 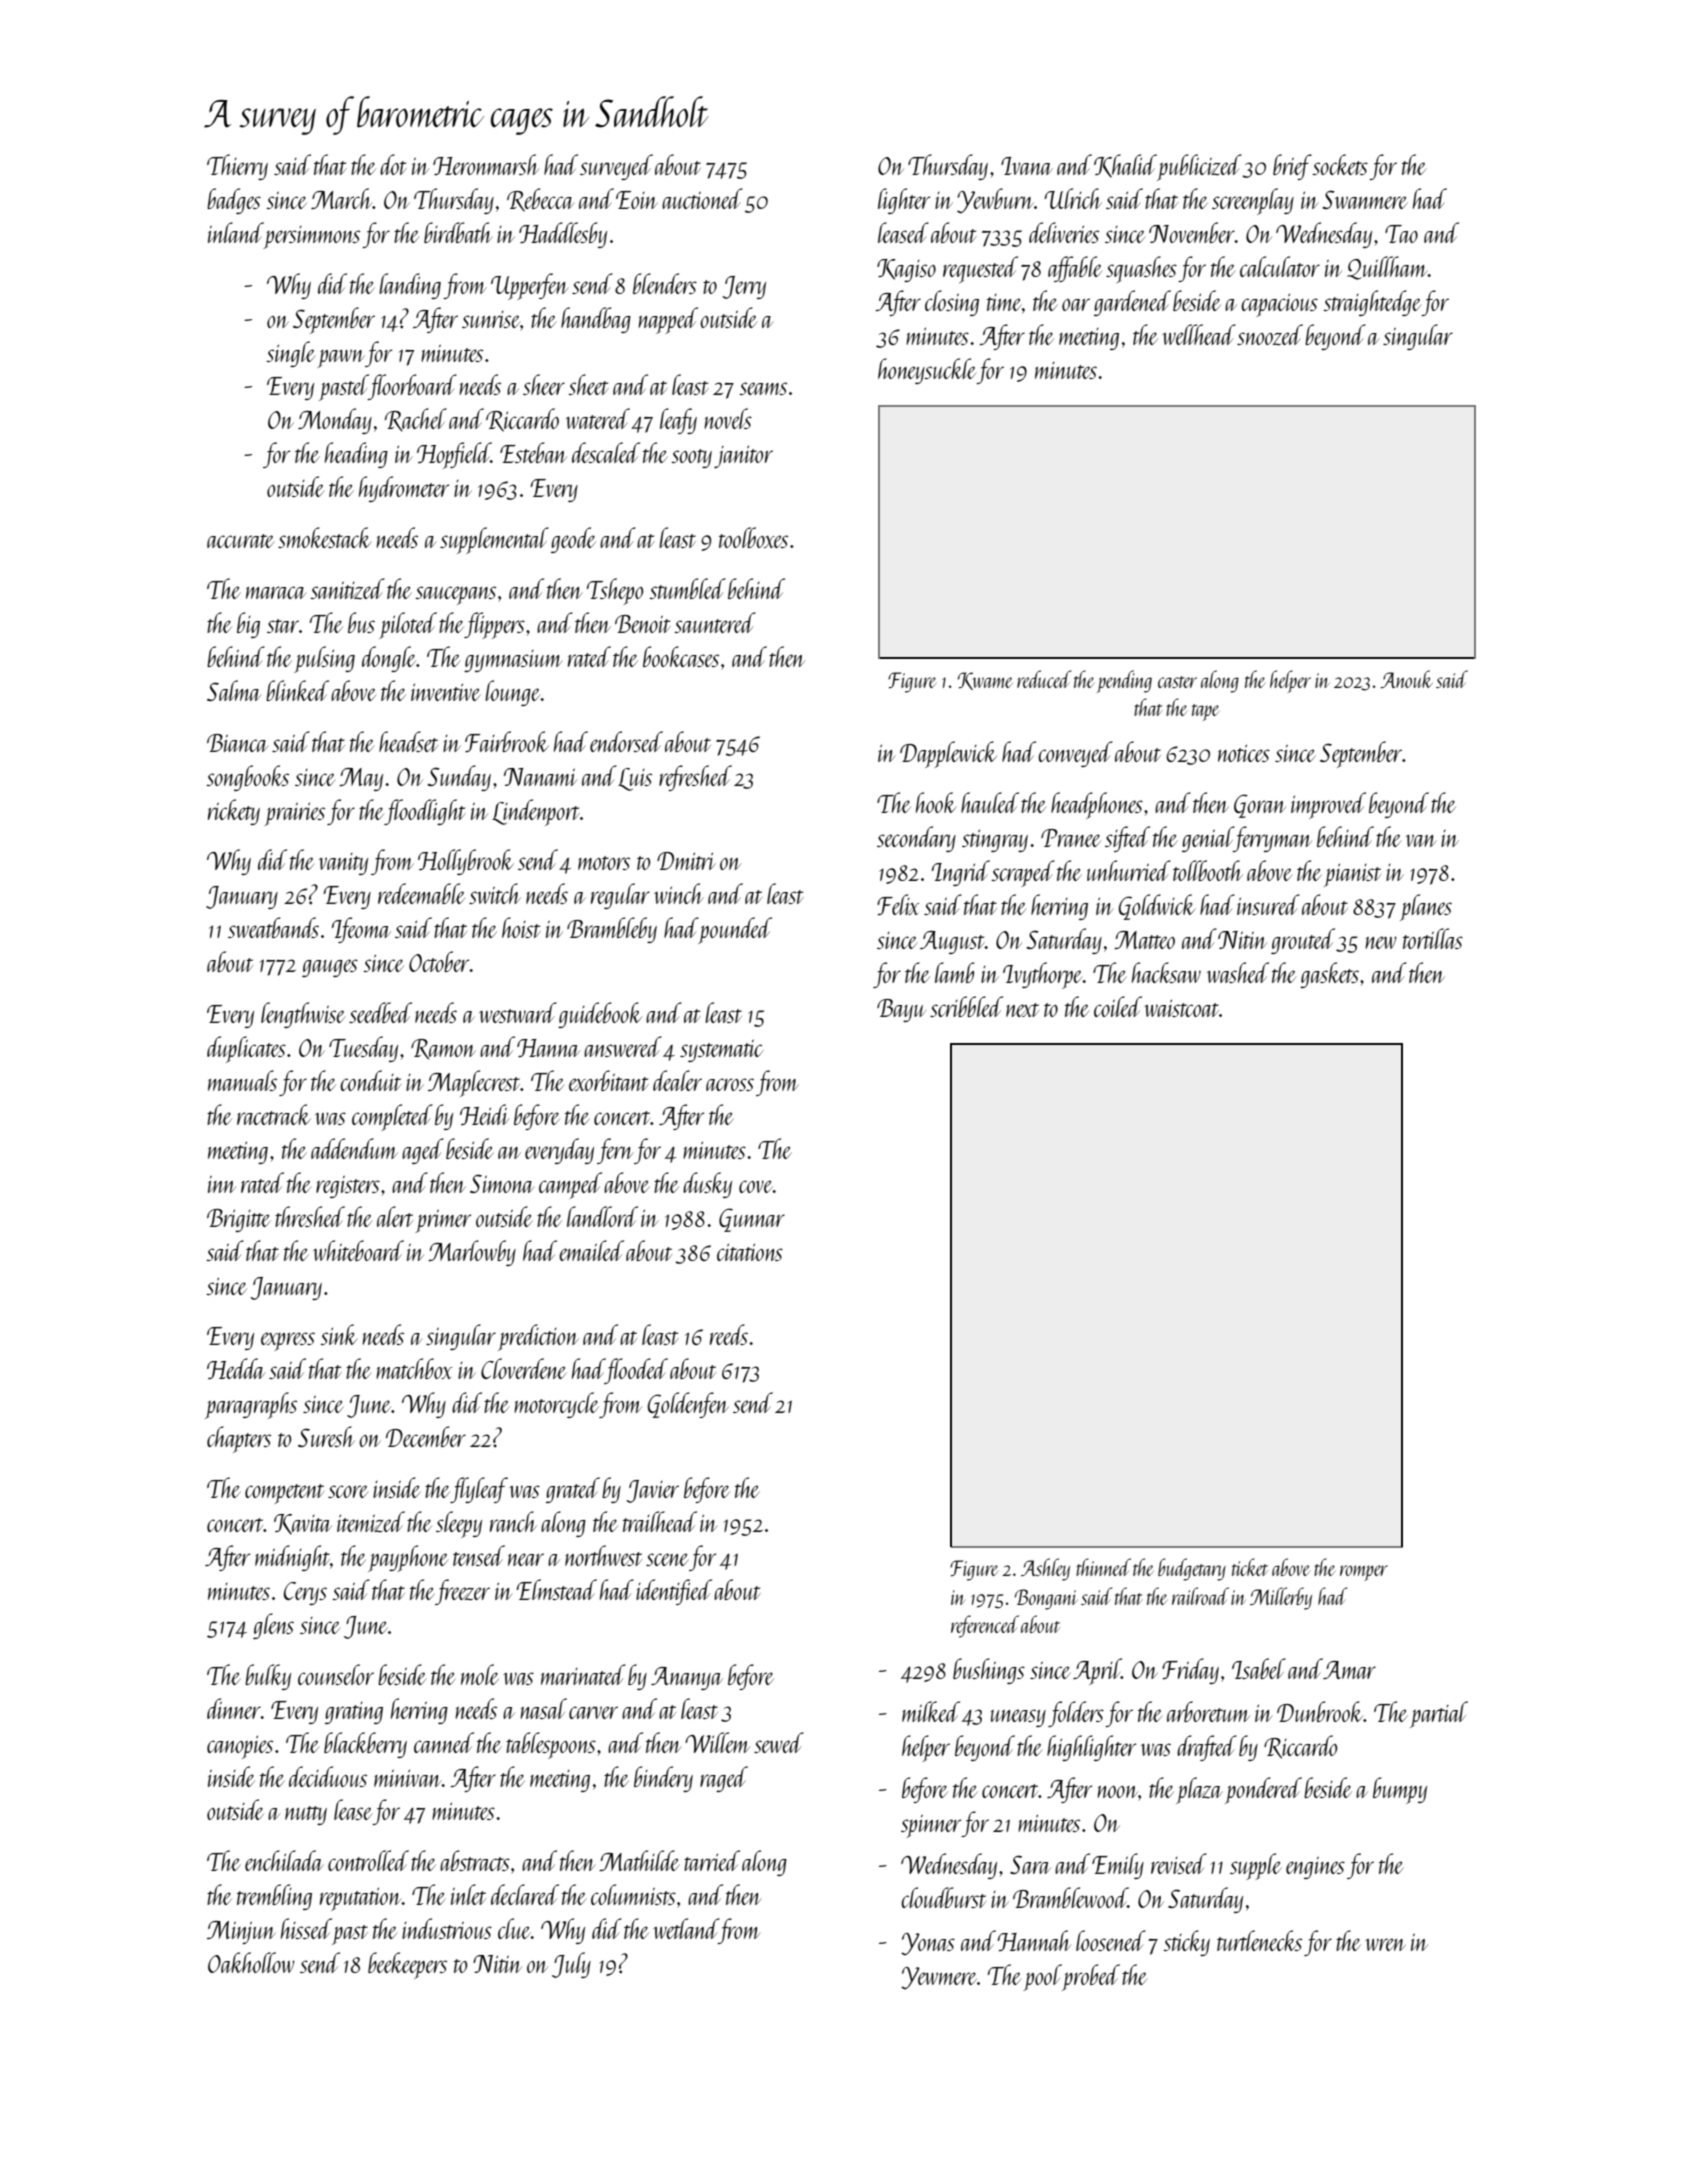 I want to click on gaskets, so click(x=1329, y=975).
